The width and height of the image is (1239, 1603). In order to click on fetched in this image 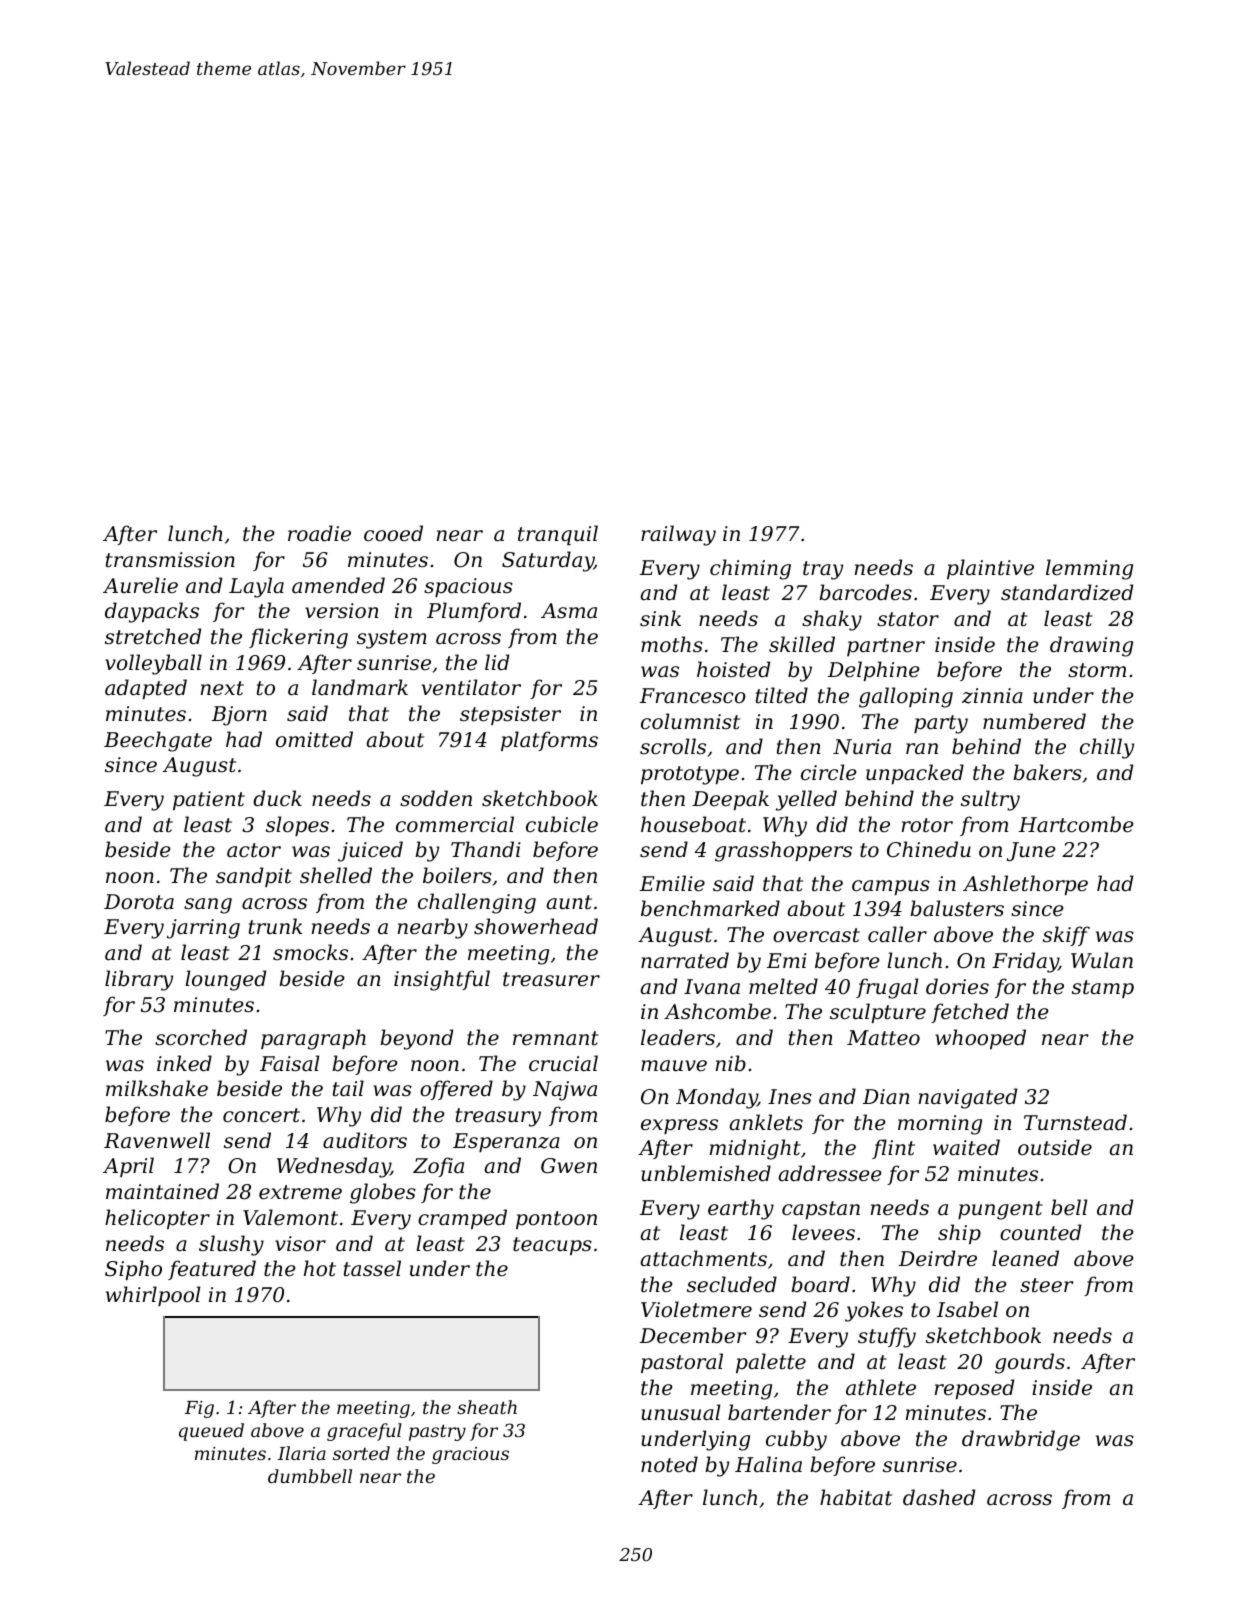, I will do `click(970, 1013)`.
